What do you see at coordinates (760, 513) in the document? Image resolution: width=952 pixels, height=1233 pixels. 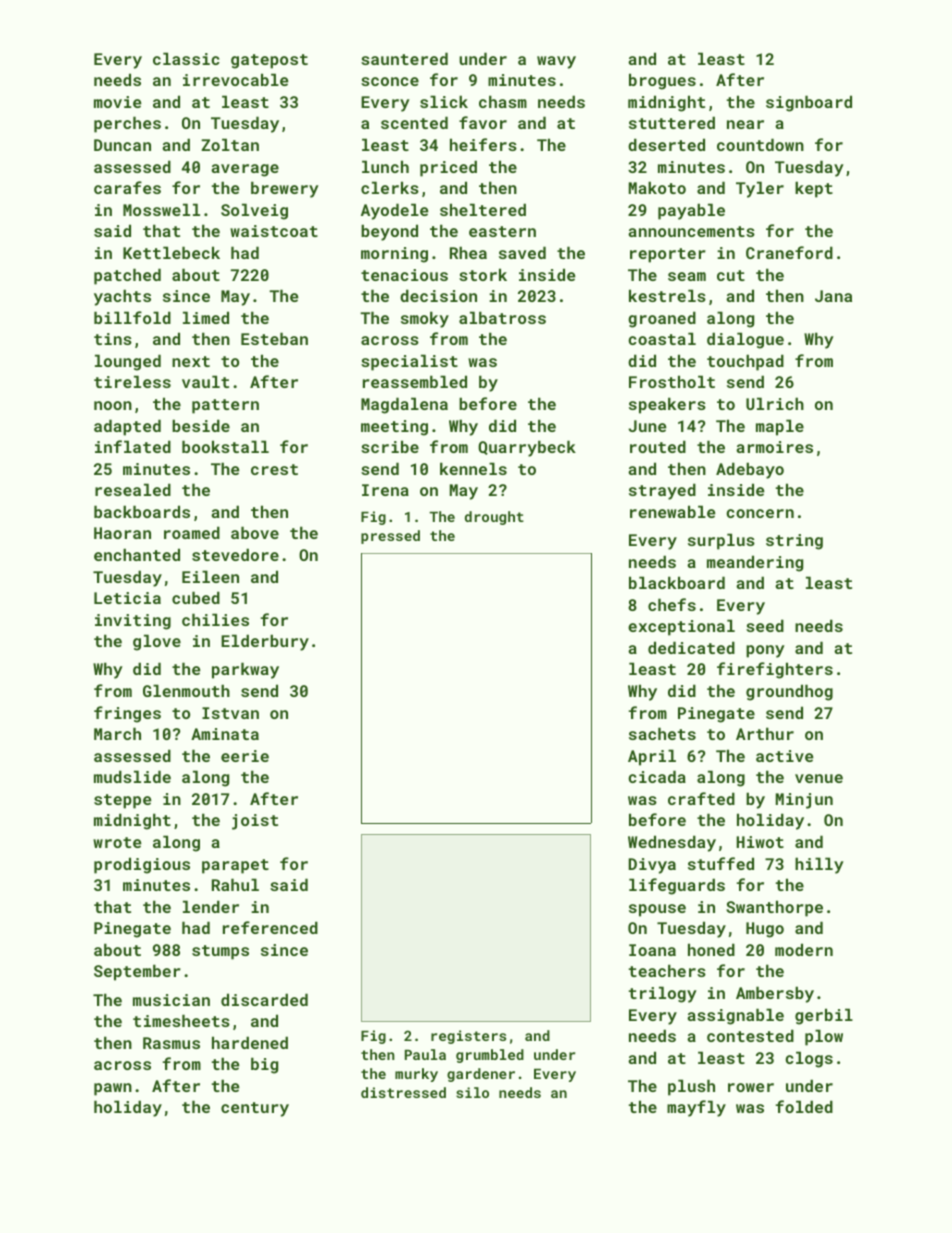 I see `concern` at bounding box center [760, 513].
